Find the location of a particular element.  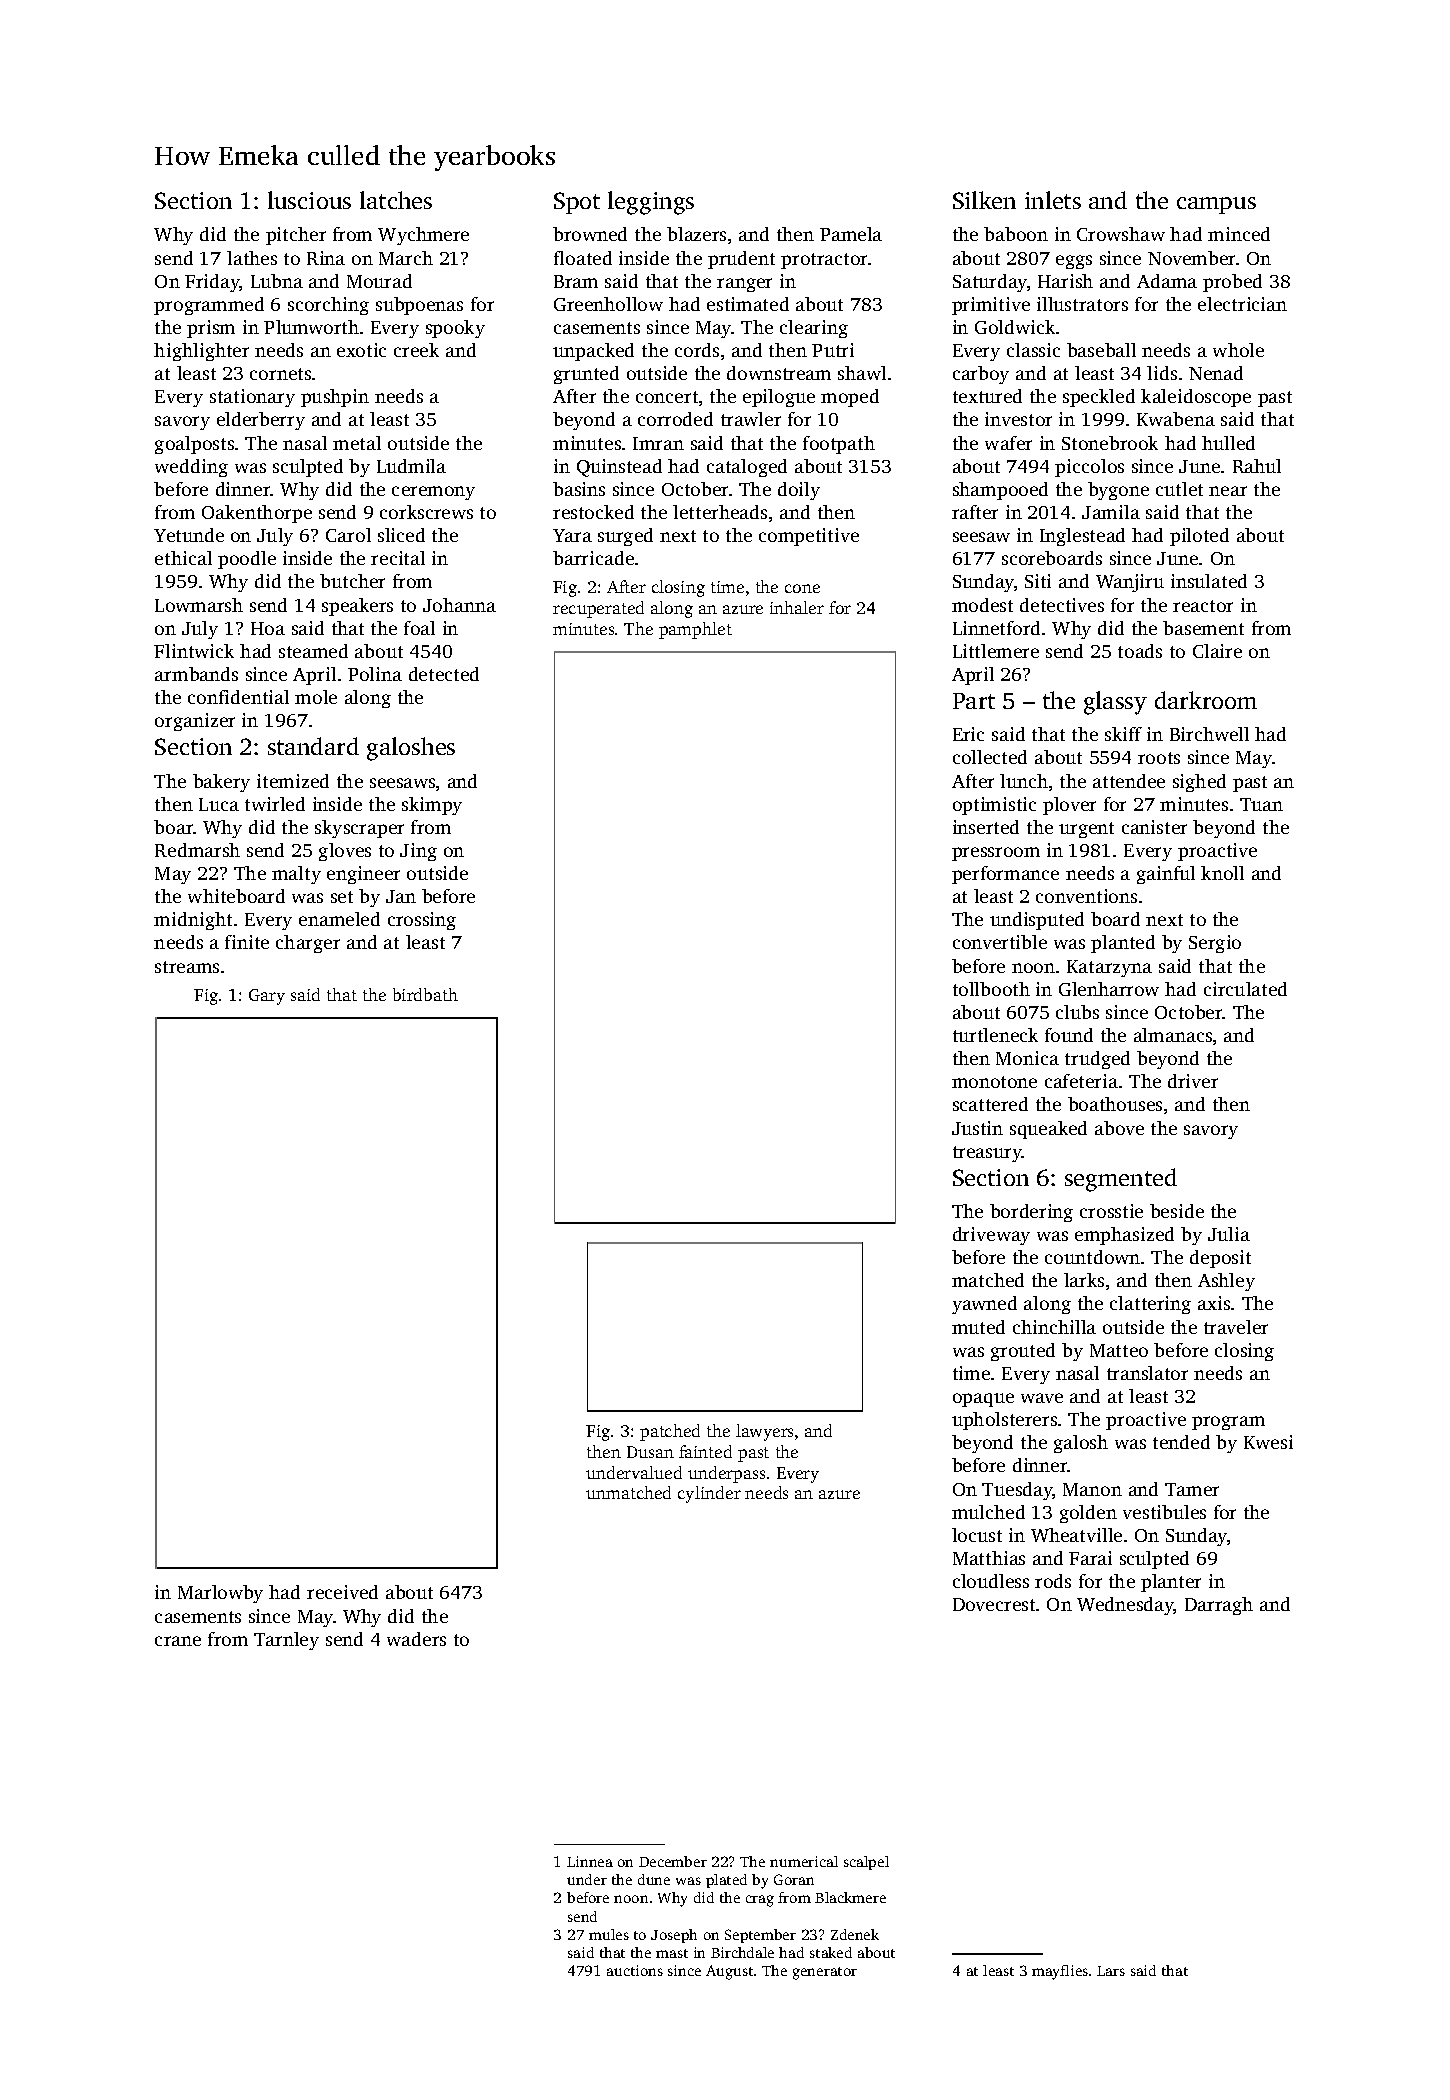

Wheatville is located at coordinates (1076, 1535).
